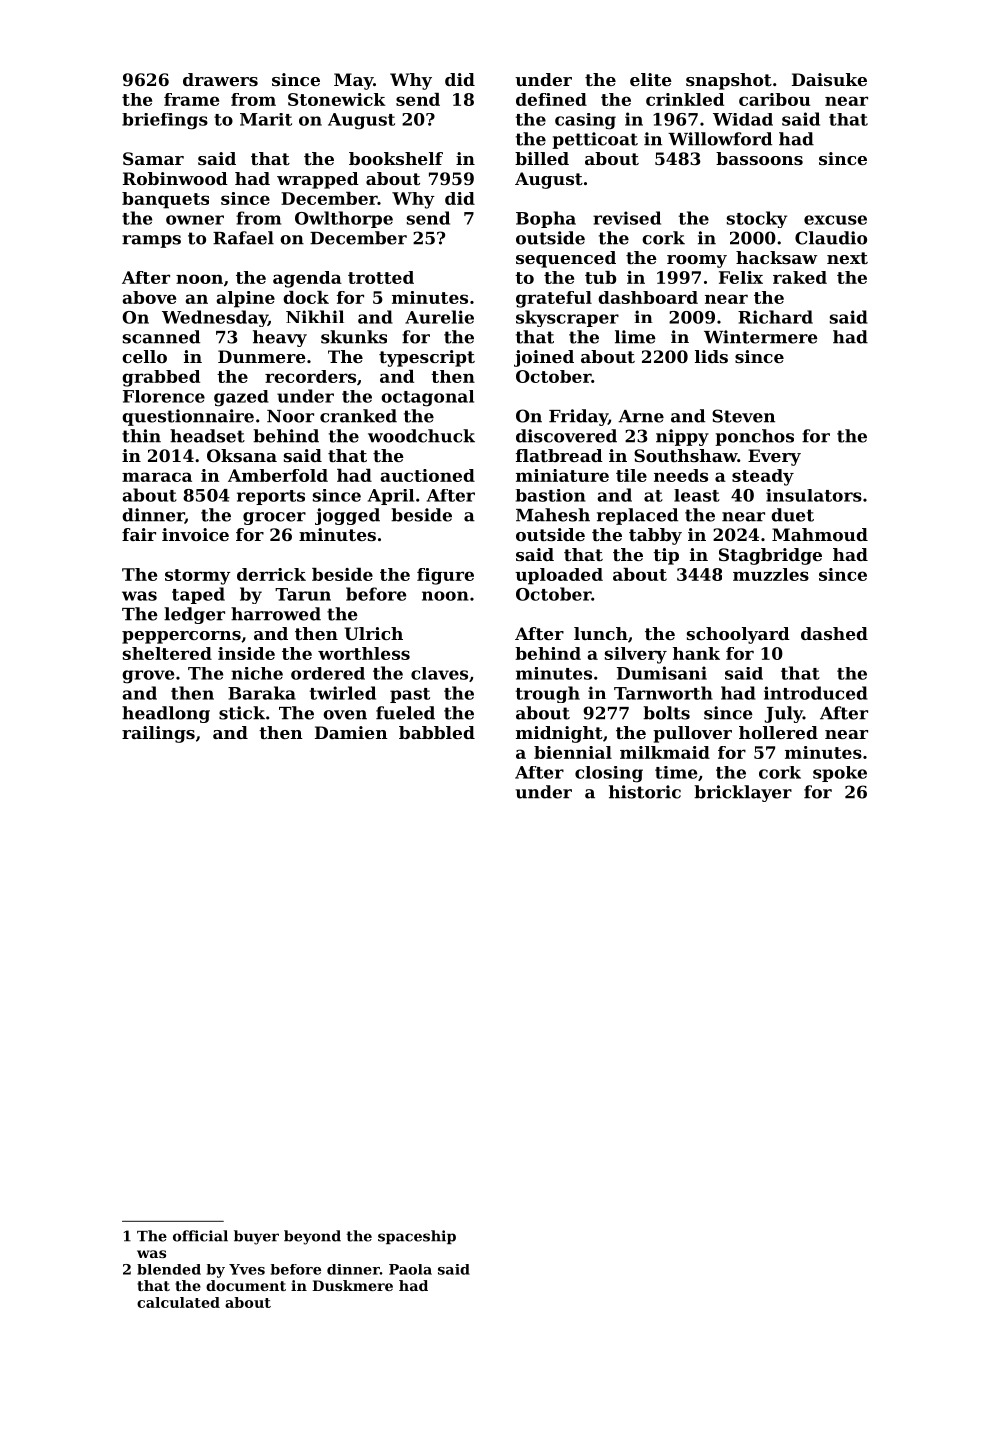 The image size is (990, 1433). I want to click on bricklayer, so click(743, 793).
